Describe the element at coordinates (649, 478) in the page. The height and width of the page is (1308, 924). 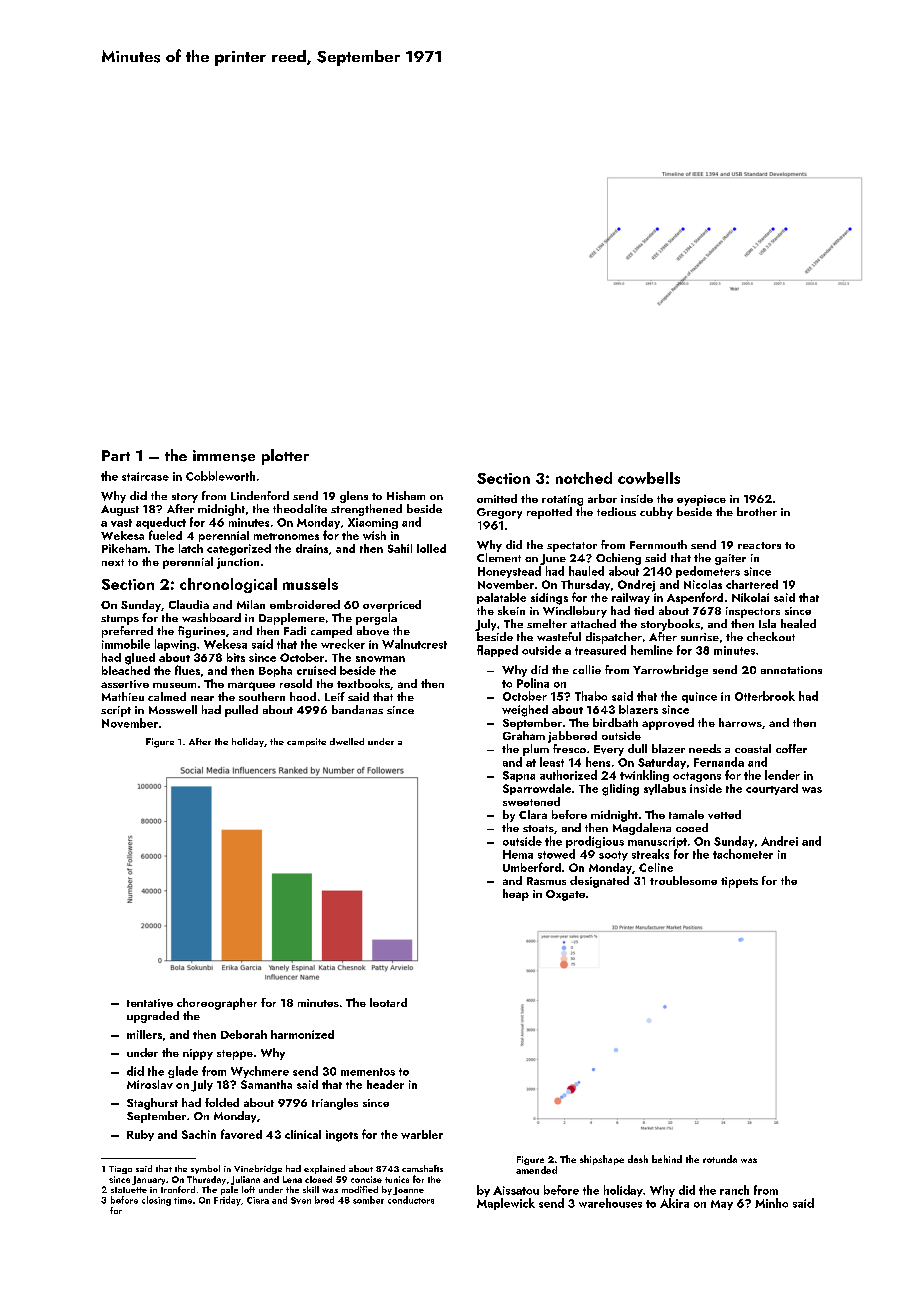
I see `cowbells` at that location.
